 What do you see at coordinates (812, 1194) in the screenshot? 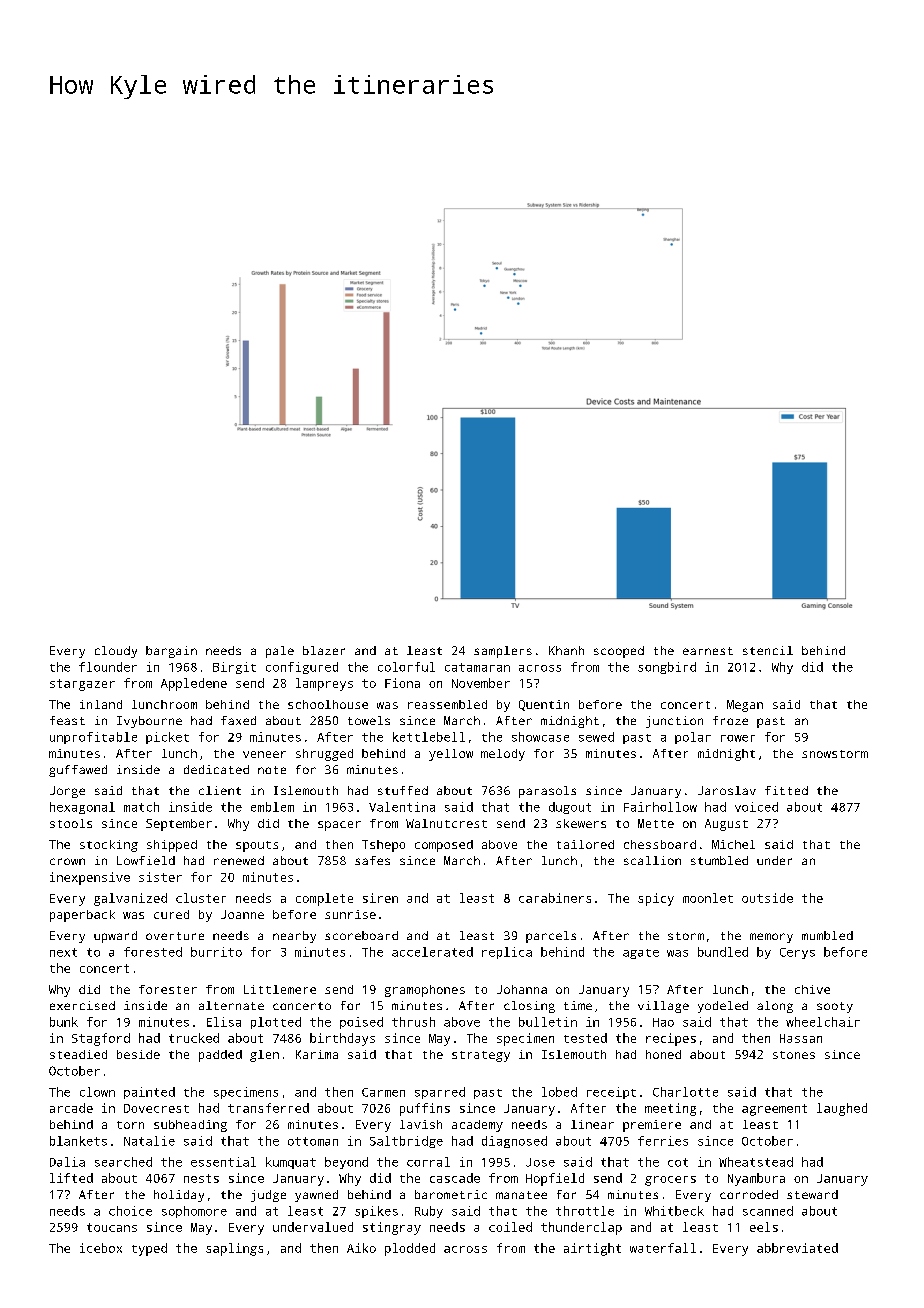
I see `steward` at bounding box center [812, 1194].
